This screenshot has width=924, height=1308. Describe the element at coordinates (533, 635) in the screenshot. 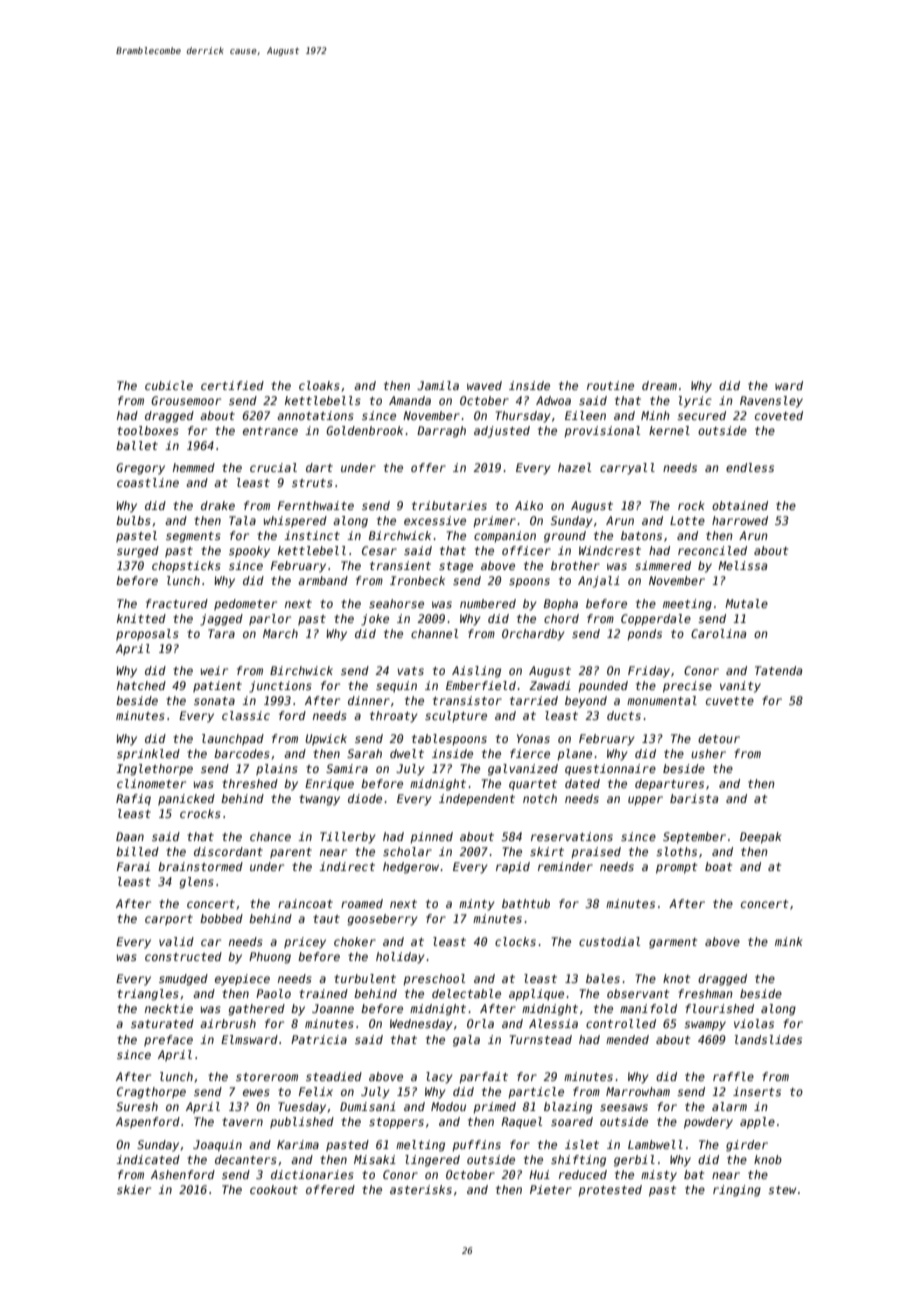

I see `Orchardby` at that location.
